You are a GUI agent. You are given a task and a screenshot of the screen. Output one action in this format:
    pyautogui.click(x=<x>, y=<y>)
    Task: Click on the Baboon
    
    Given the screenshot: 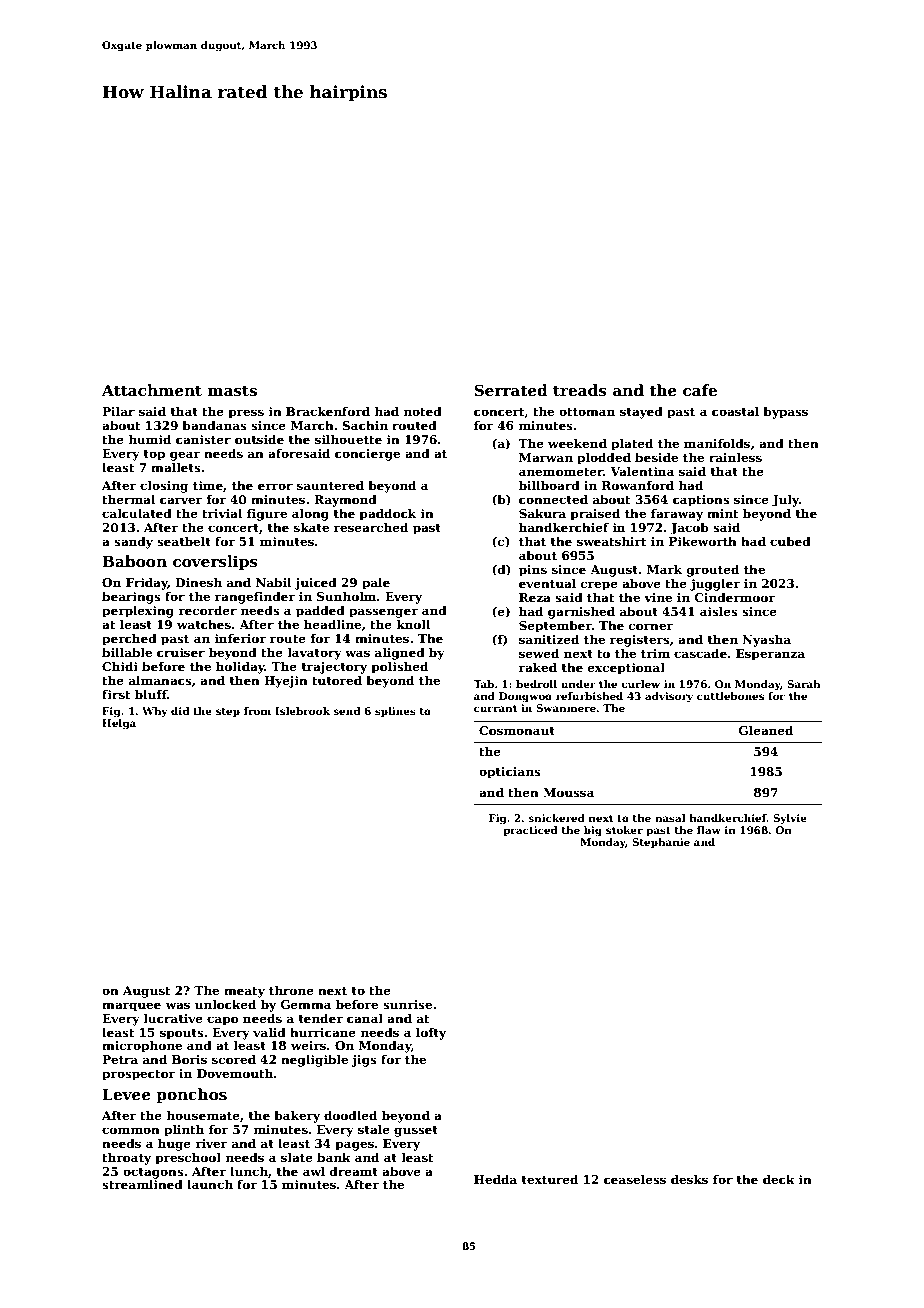 What is the action you would take?
    pyautogui.click(x=134, y=561)
